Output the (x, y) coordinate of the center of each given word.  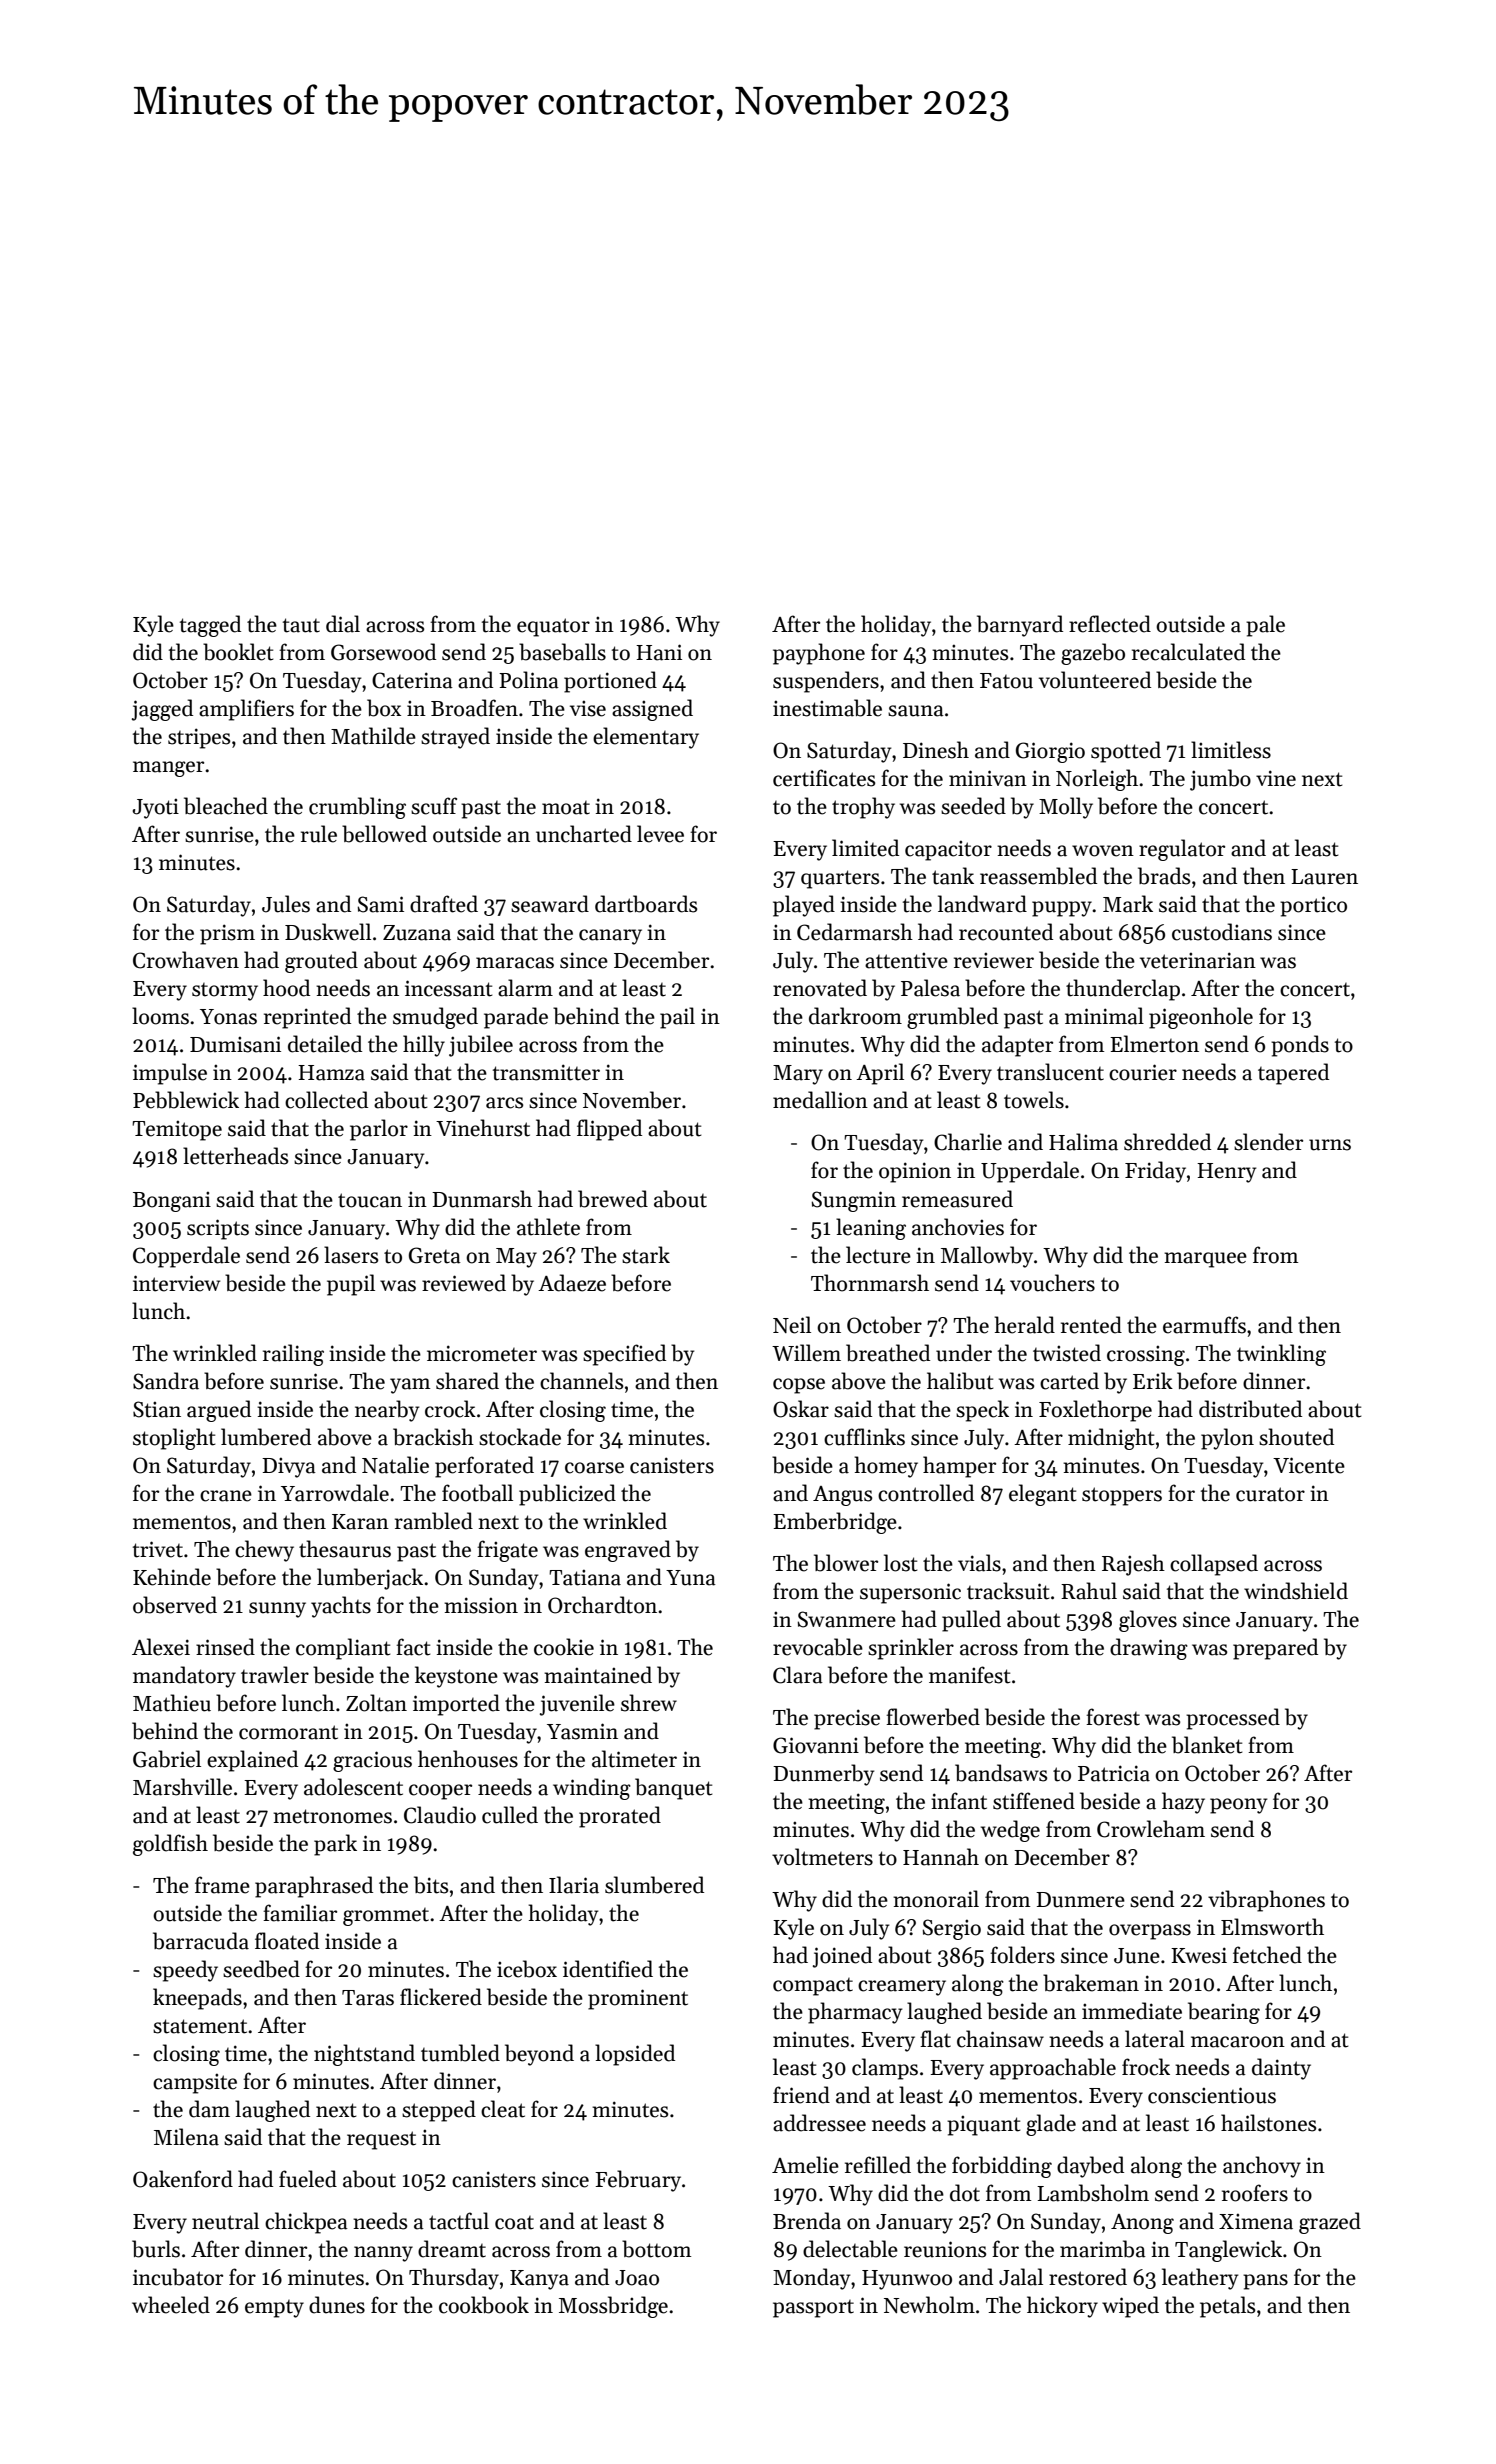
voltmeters (822, 1857)
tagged (210, 626)
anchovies (958, 1227)
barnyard (1020, 626)
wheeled (171, 2305)
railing (293, 1355)
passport (813, 2309)
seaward (550, 904)
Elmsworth (1272, 1927)
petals (1227, 2307)
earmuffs (1204, 1325)
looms (160, 1016)
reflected (1110, 624)
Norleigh (1097, 780)
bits (431, 1885)
